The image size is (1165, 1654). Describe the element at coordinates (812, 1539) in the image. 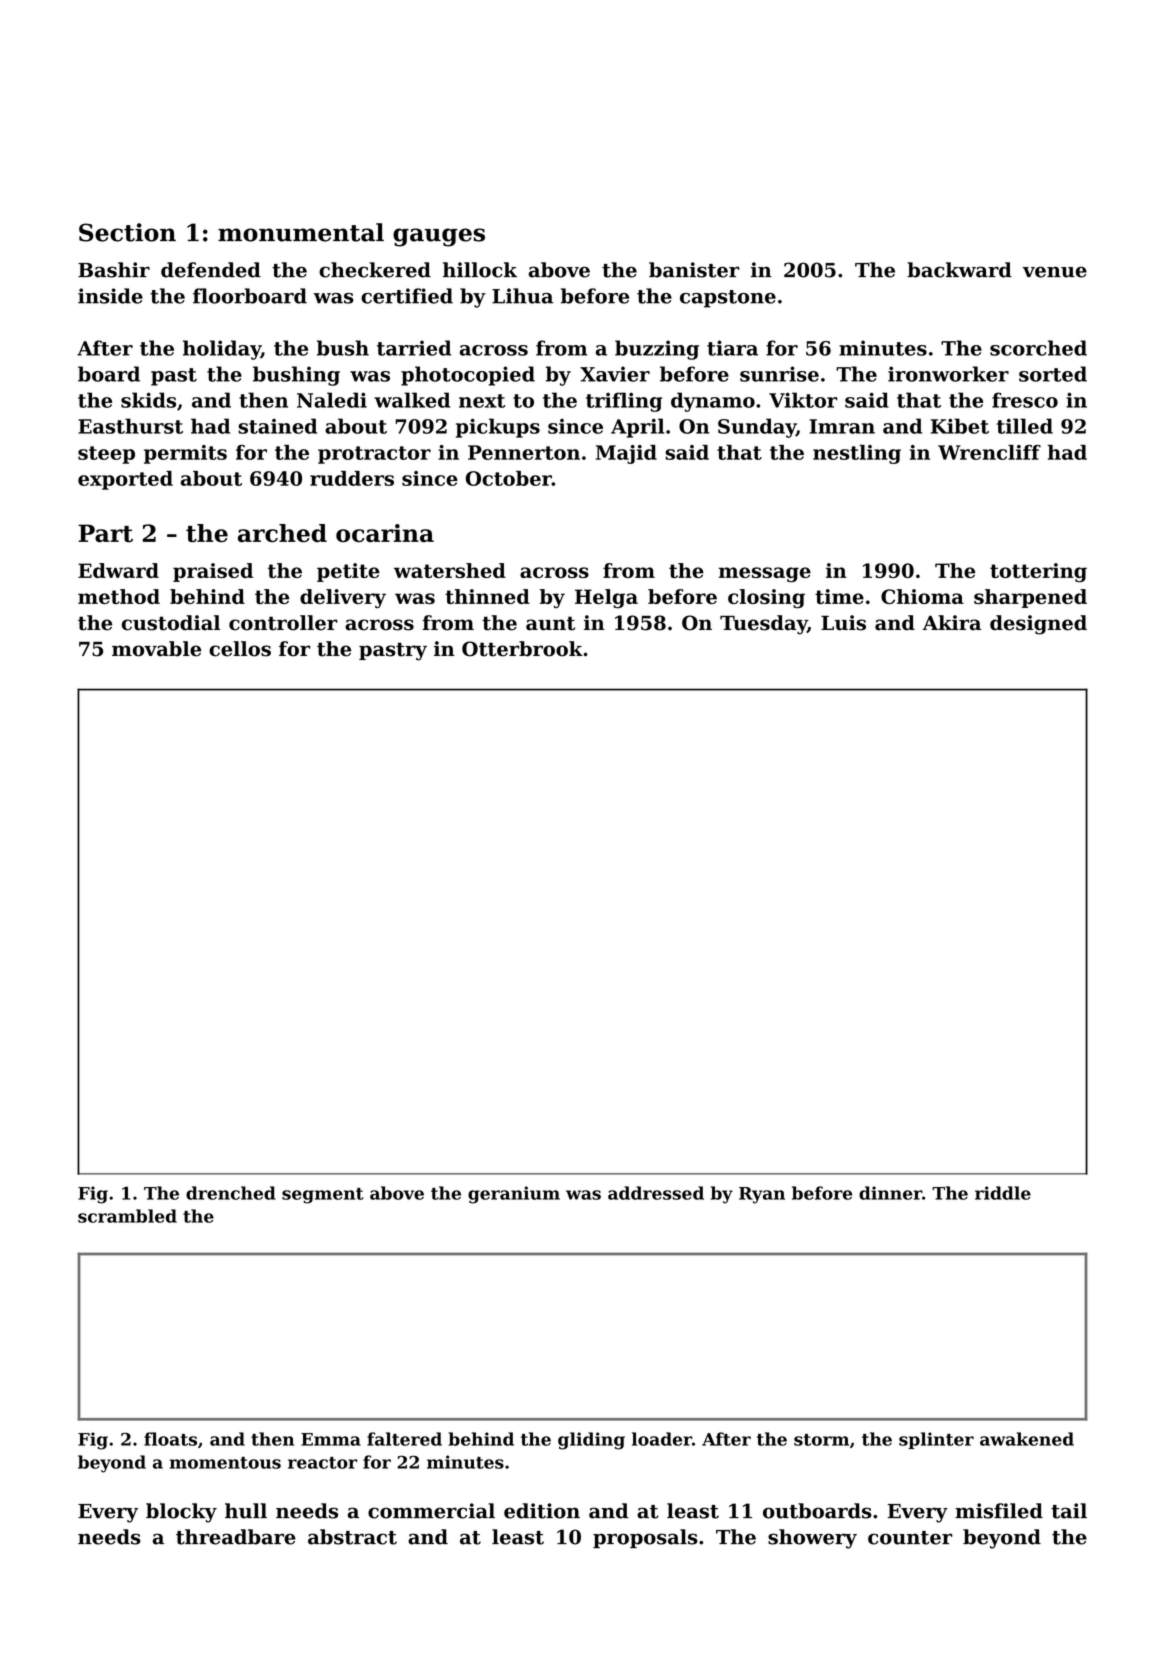

I see `showery` at that location.
